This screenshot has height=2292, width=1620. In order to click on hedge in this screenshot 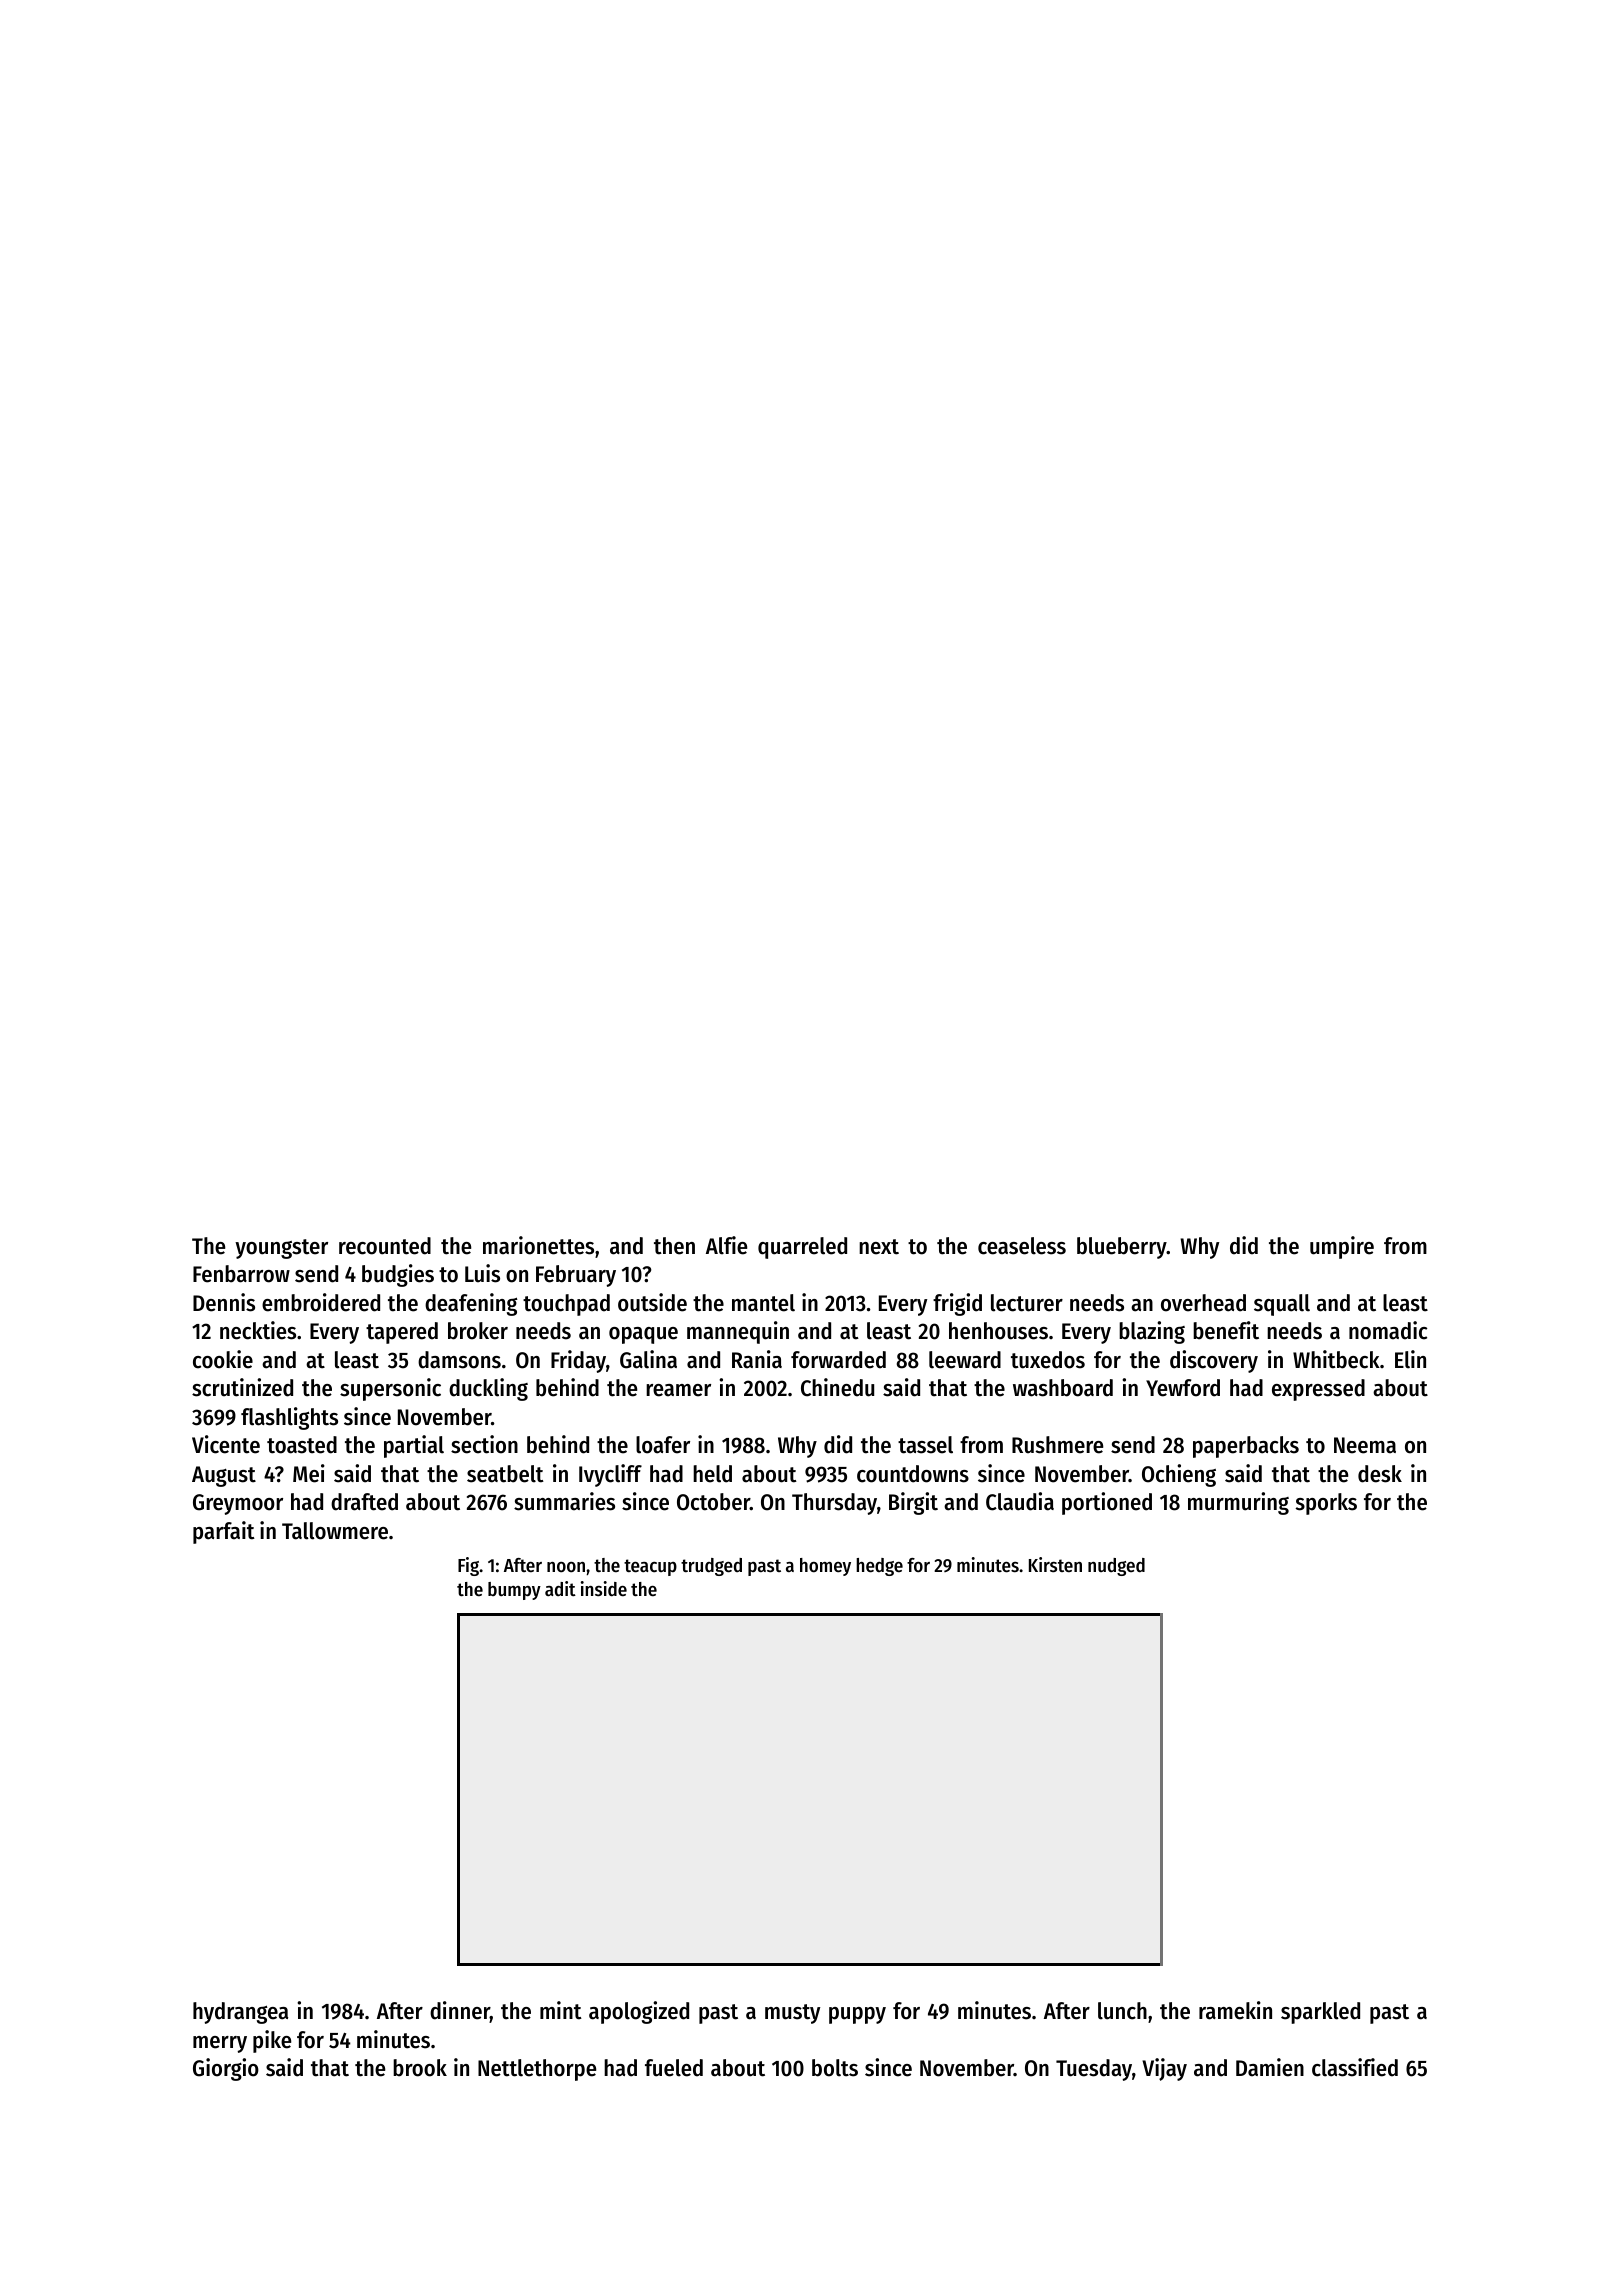, I will do `click(879, 1567)`.
